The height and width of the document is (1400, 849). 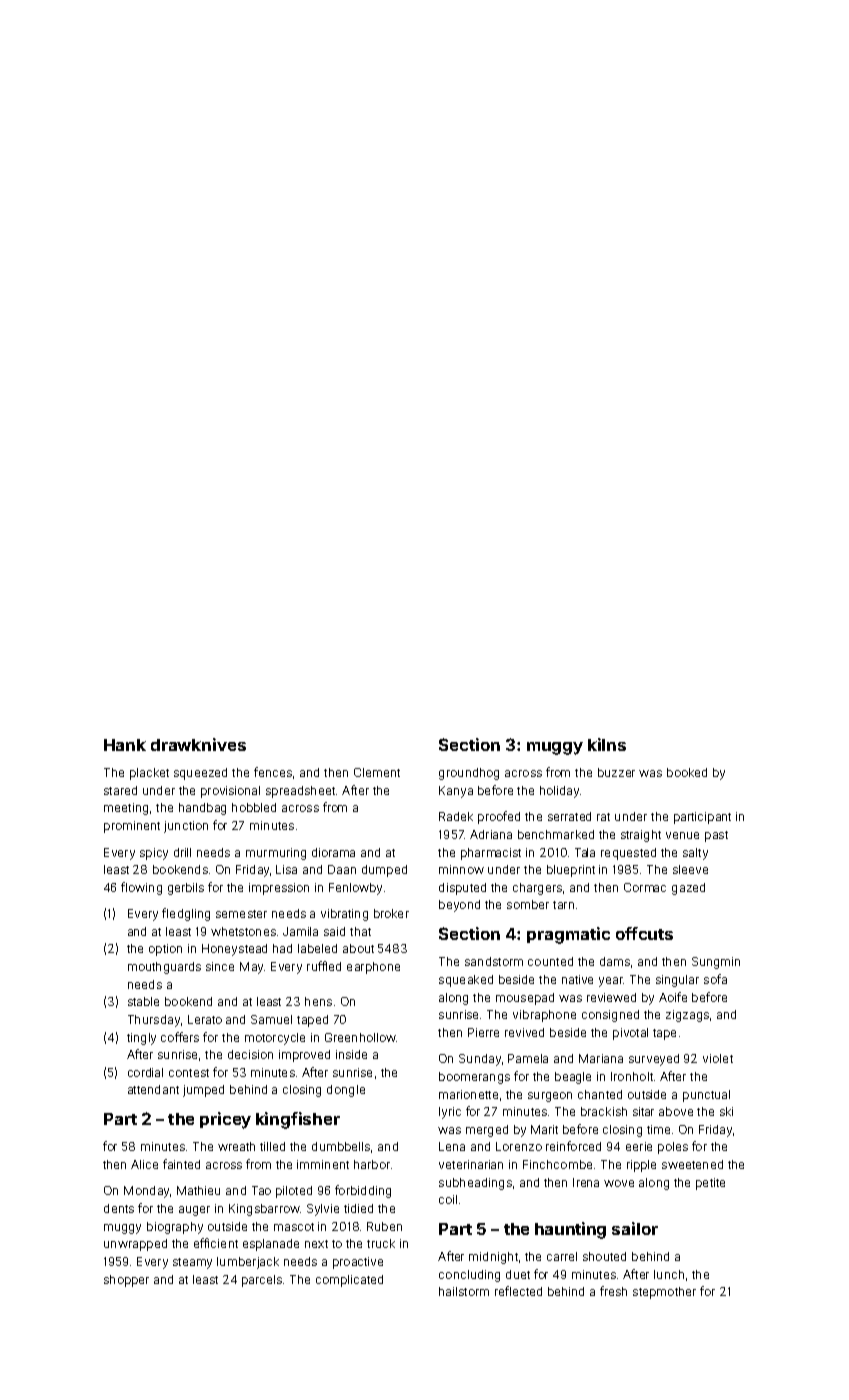 I want to click on sandstorm, so click(x=494, y=961).
